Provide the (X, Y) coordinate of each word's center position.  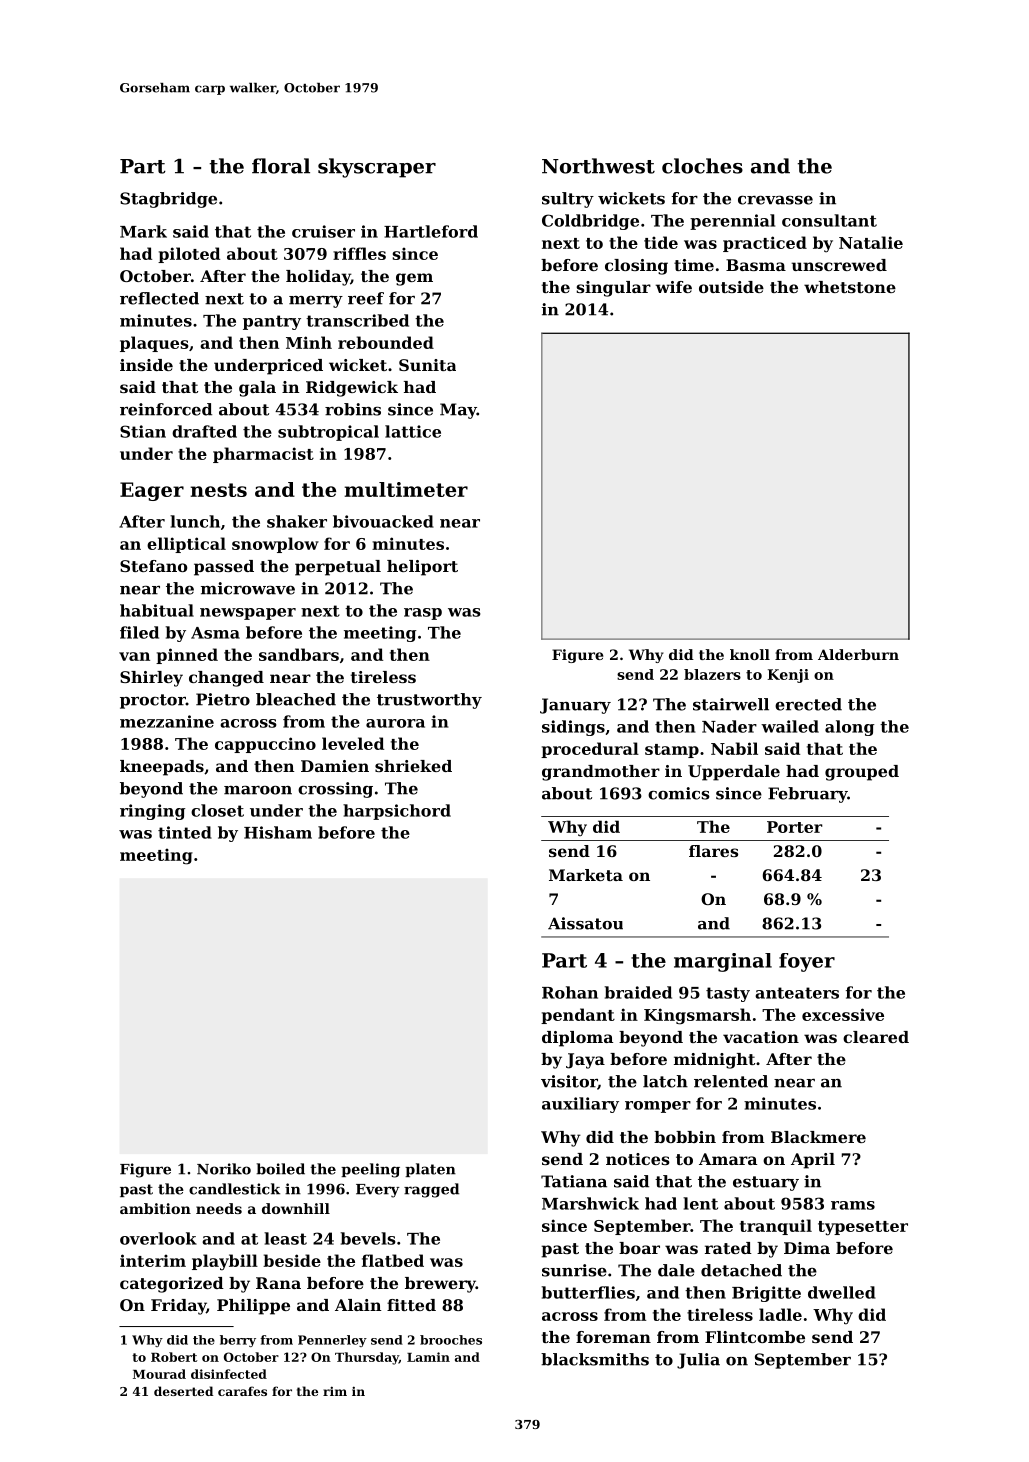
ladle (780, 1314)
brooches (451, 1340)
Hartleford (431, 231)
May (458, 411)
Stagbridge (168, 200)
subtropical (328, 433)
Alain (358, 1305)
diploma (577, 1039)
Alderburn (858, 654)
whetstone (850, 287)
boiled (280, 1169)
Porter (795, 827)
